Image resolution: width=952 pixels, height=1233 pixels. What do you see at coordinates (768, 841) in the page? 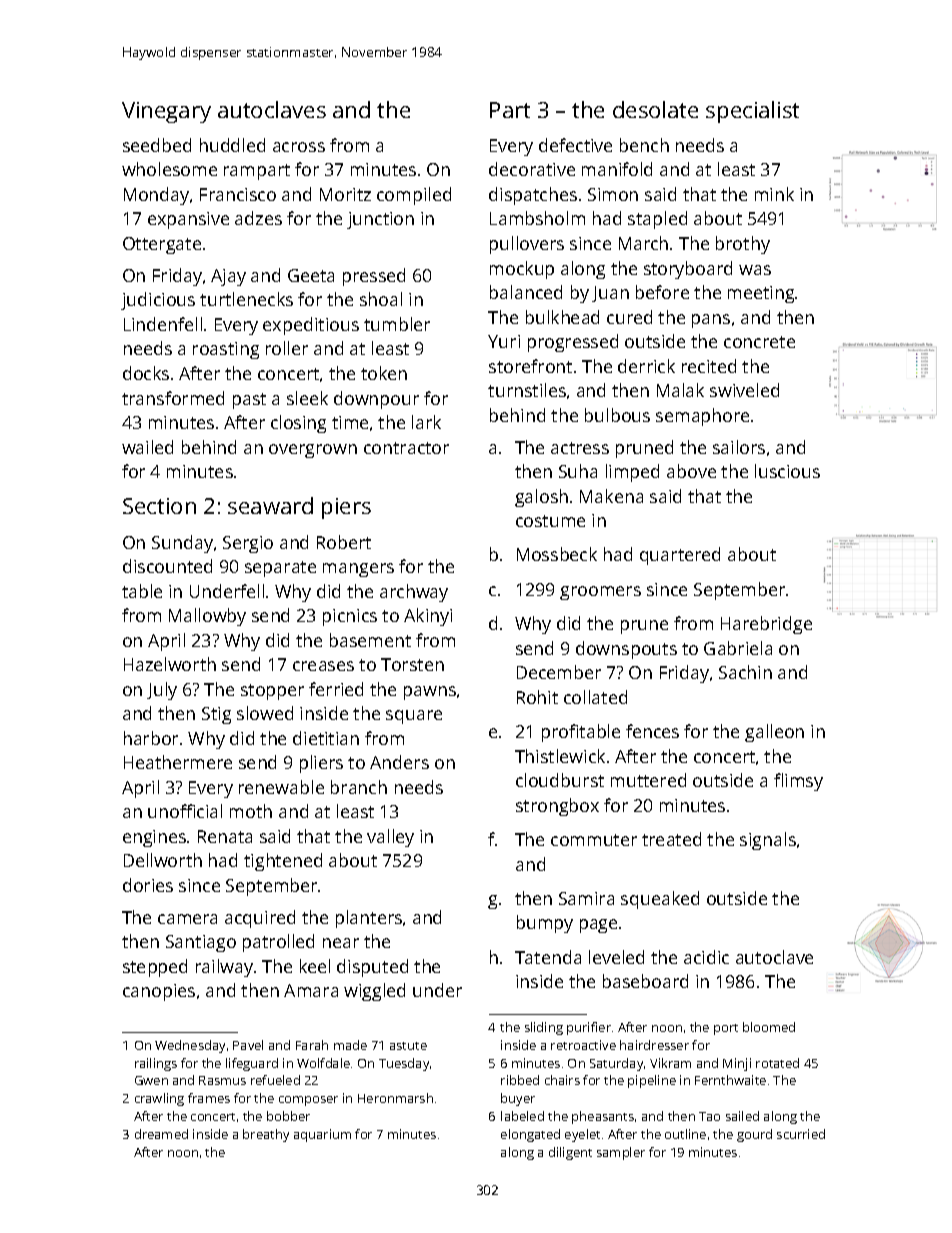
I see `signals` at bounding box center [768, 841].
